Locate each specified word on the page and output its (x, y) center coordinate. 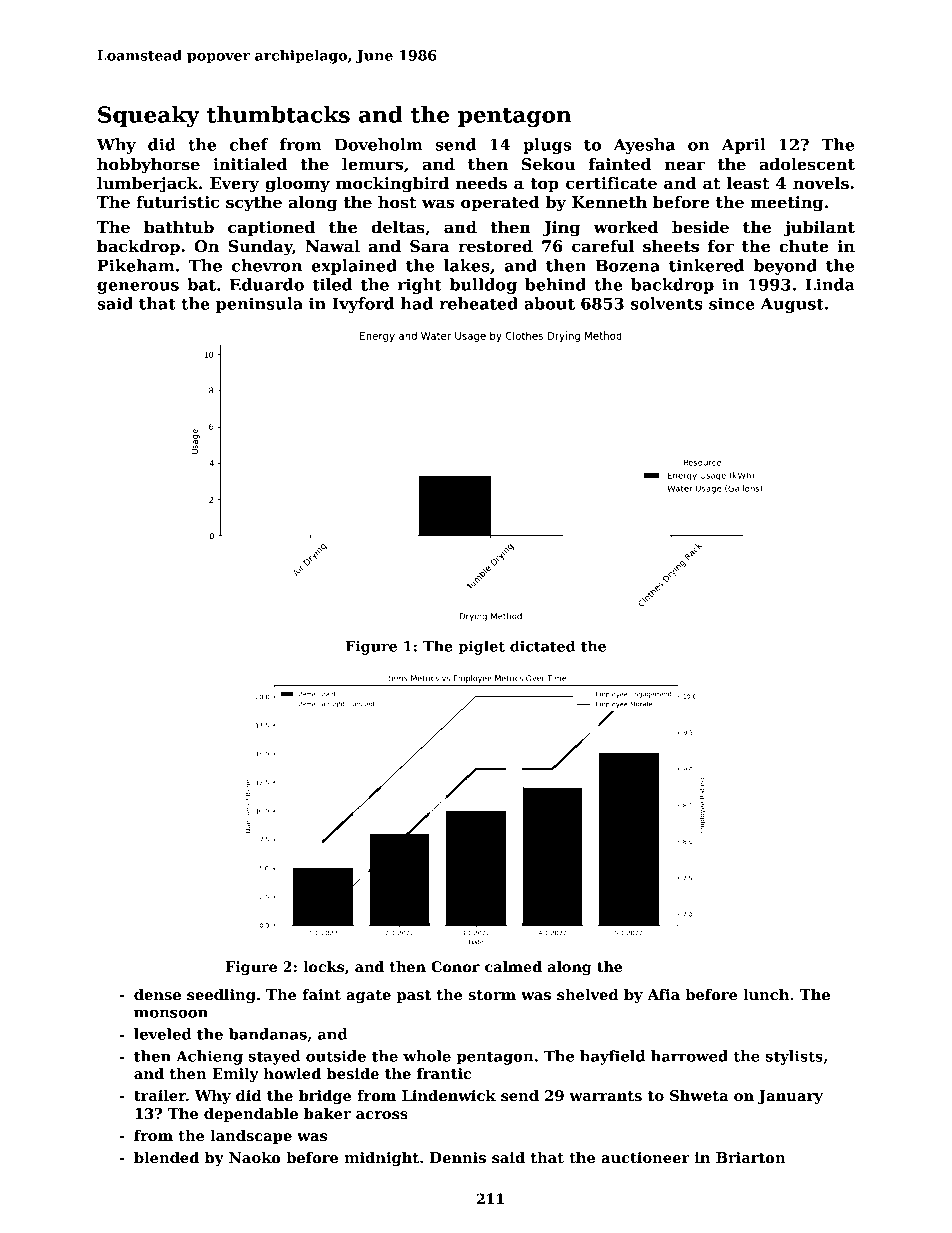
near (685, 165)
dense (157, 994)
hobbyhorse (148, 166)
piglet (481, 647)
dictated (542, 646)
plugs (547, 146)
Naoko (255, 1157)
